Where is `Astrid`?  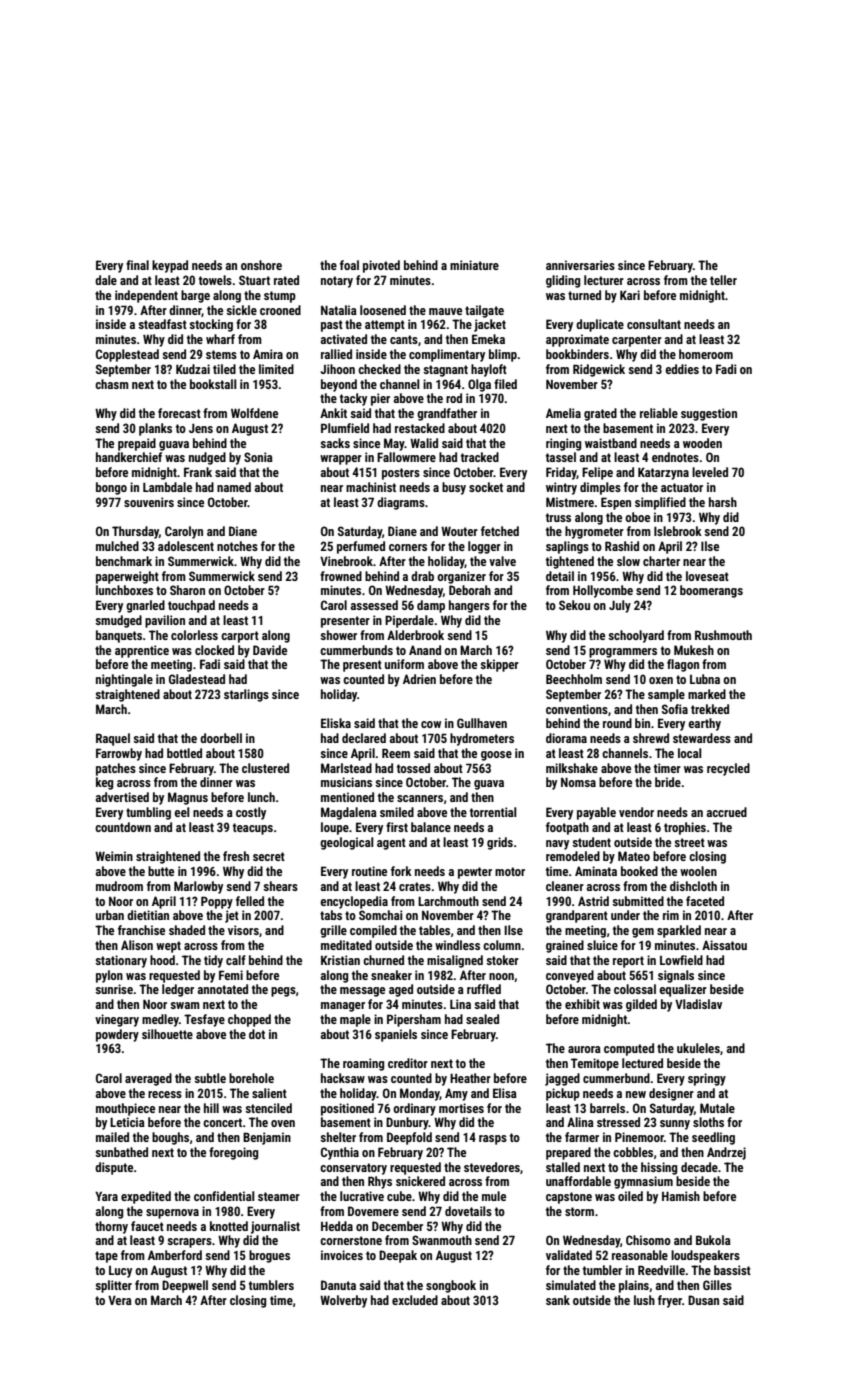
Astrid is located at coordinates (593, 901).
